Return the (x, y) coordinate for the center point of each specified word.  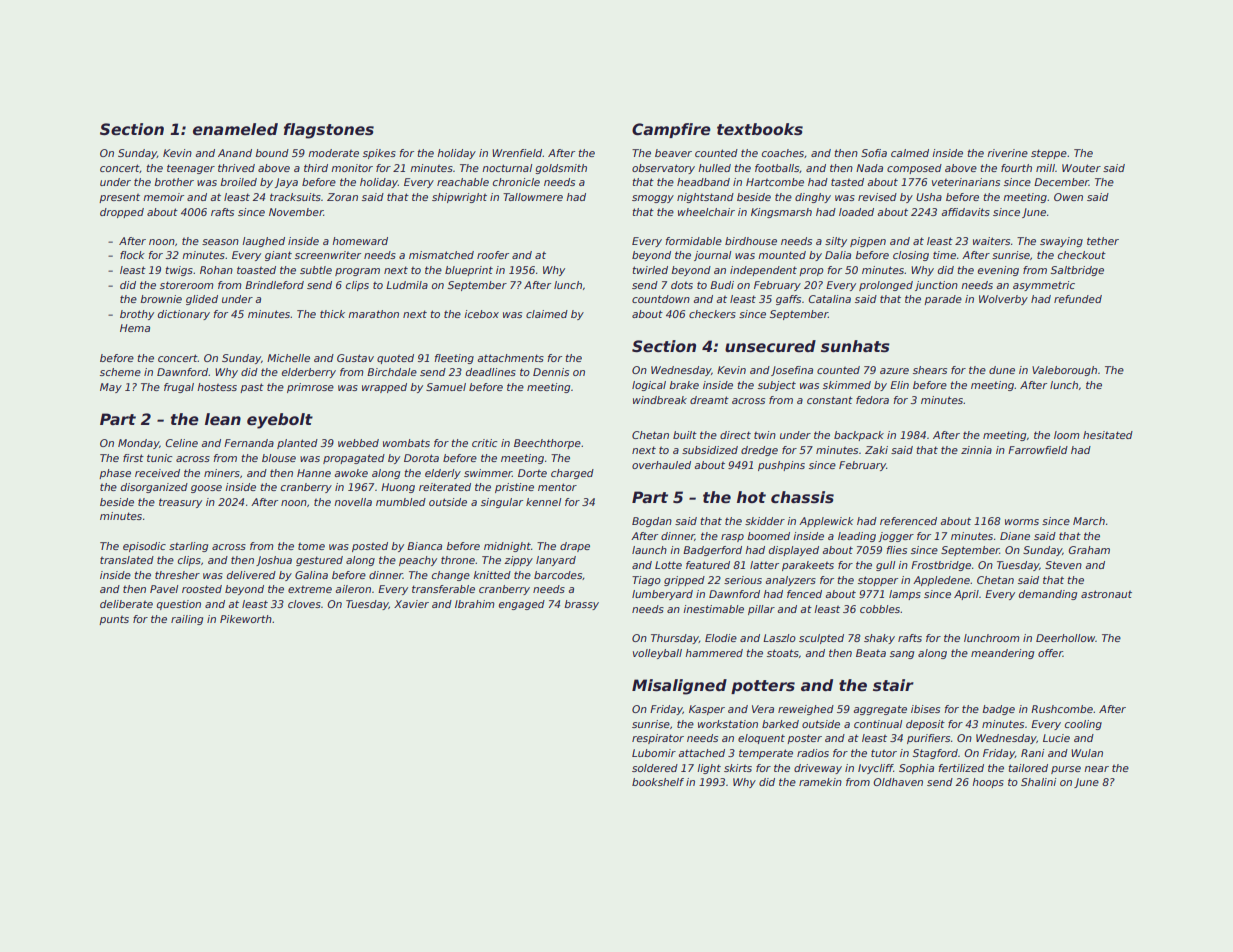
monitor (352, 168)
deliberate (126, 604)
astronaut (1106, 594)
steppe (1049, 154)
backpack (859, 436)
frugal (179, 388)
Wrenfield (517, 153)
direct (735, 435)
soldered (655, 768)
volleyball (657, 654)
